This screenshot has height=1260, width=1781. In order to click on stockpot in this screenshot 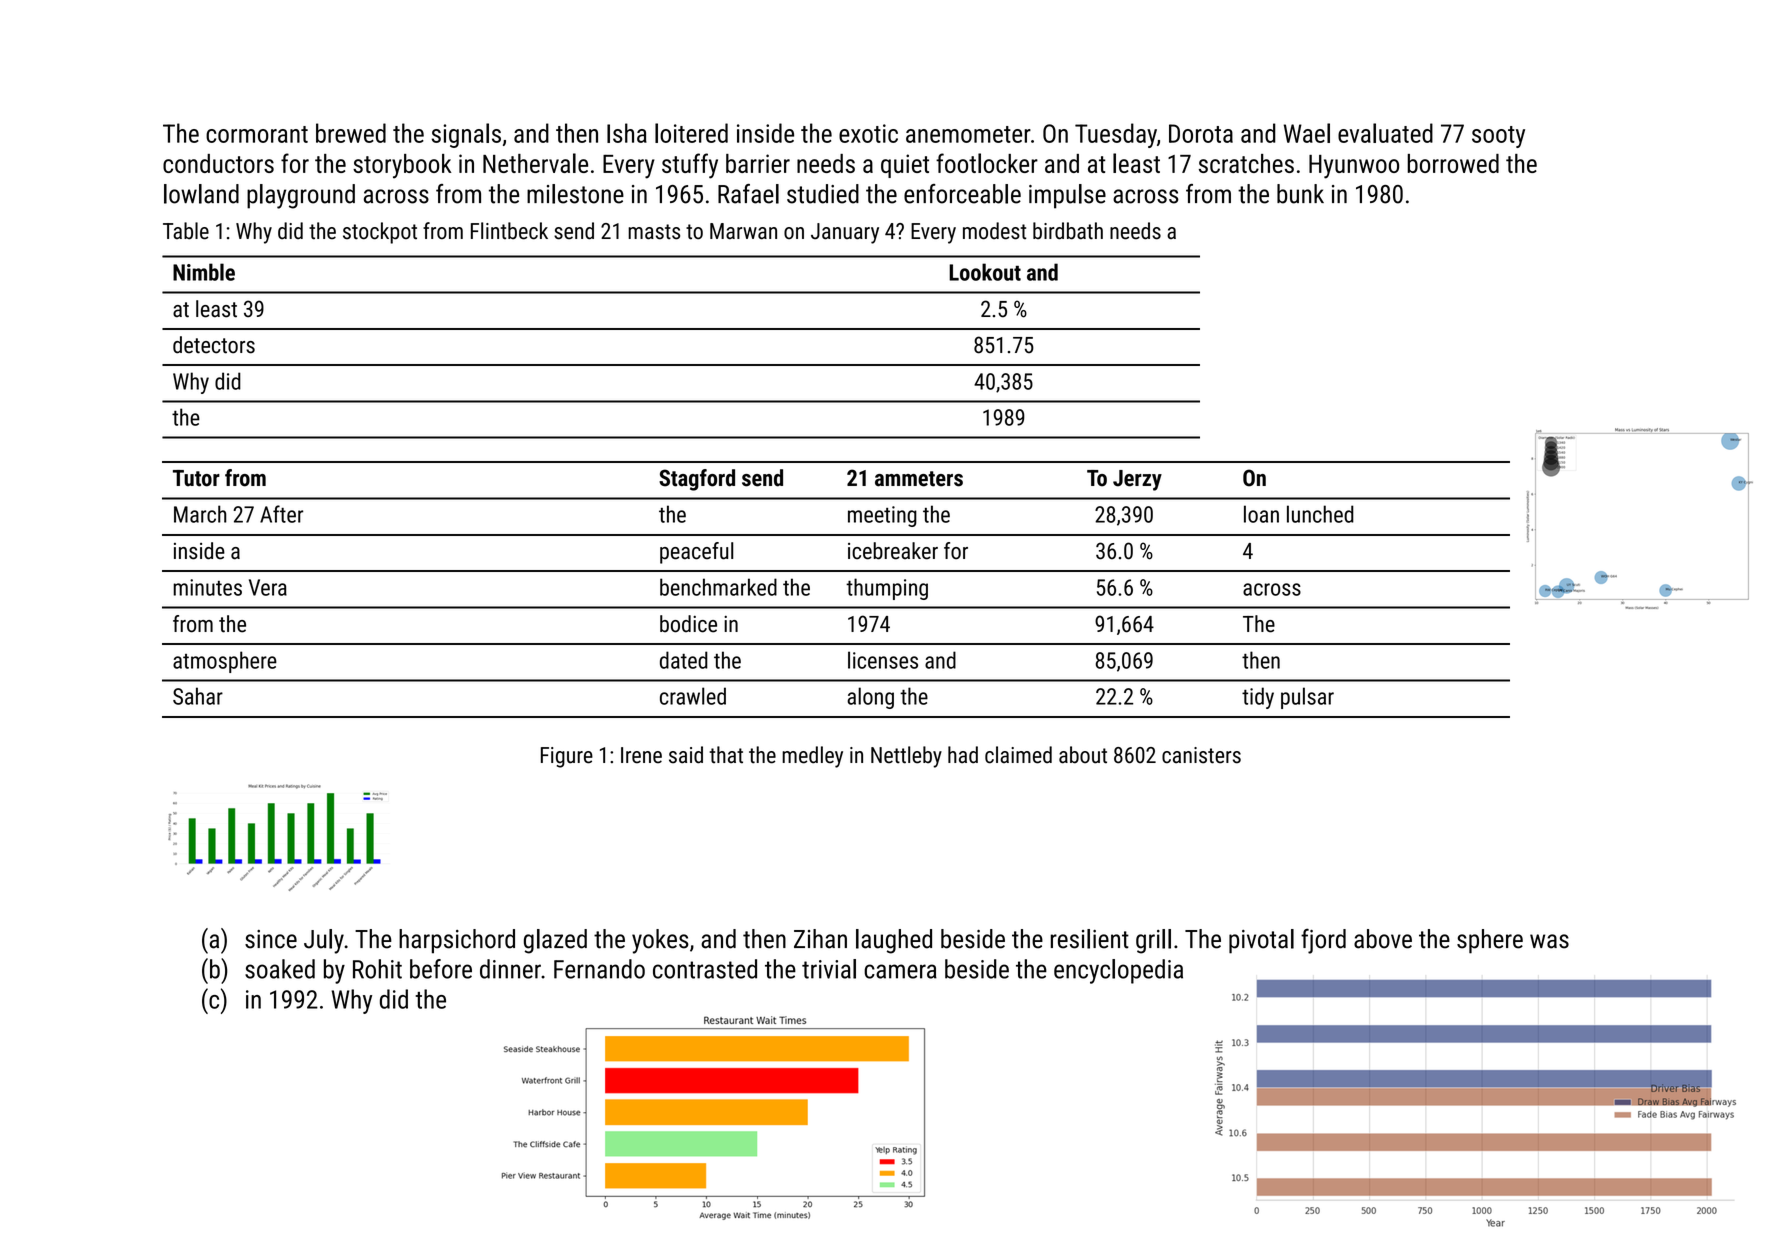, I will do `click(380, 233)`.
